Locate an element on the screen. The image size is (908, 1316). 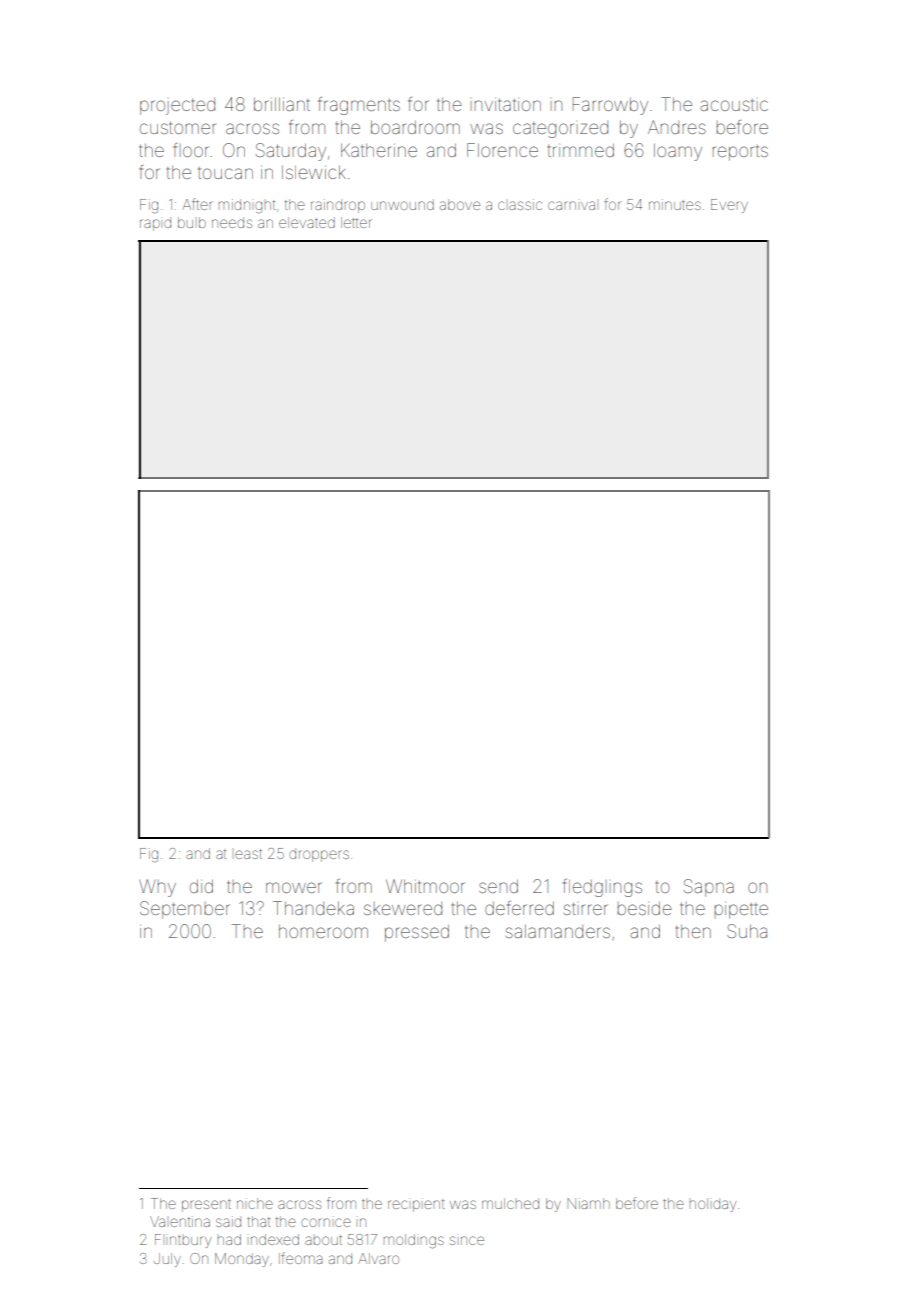
droppers is located at coordinates (319, 855).
